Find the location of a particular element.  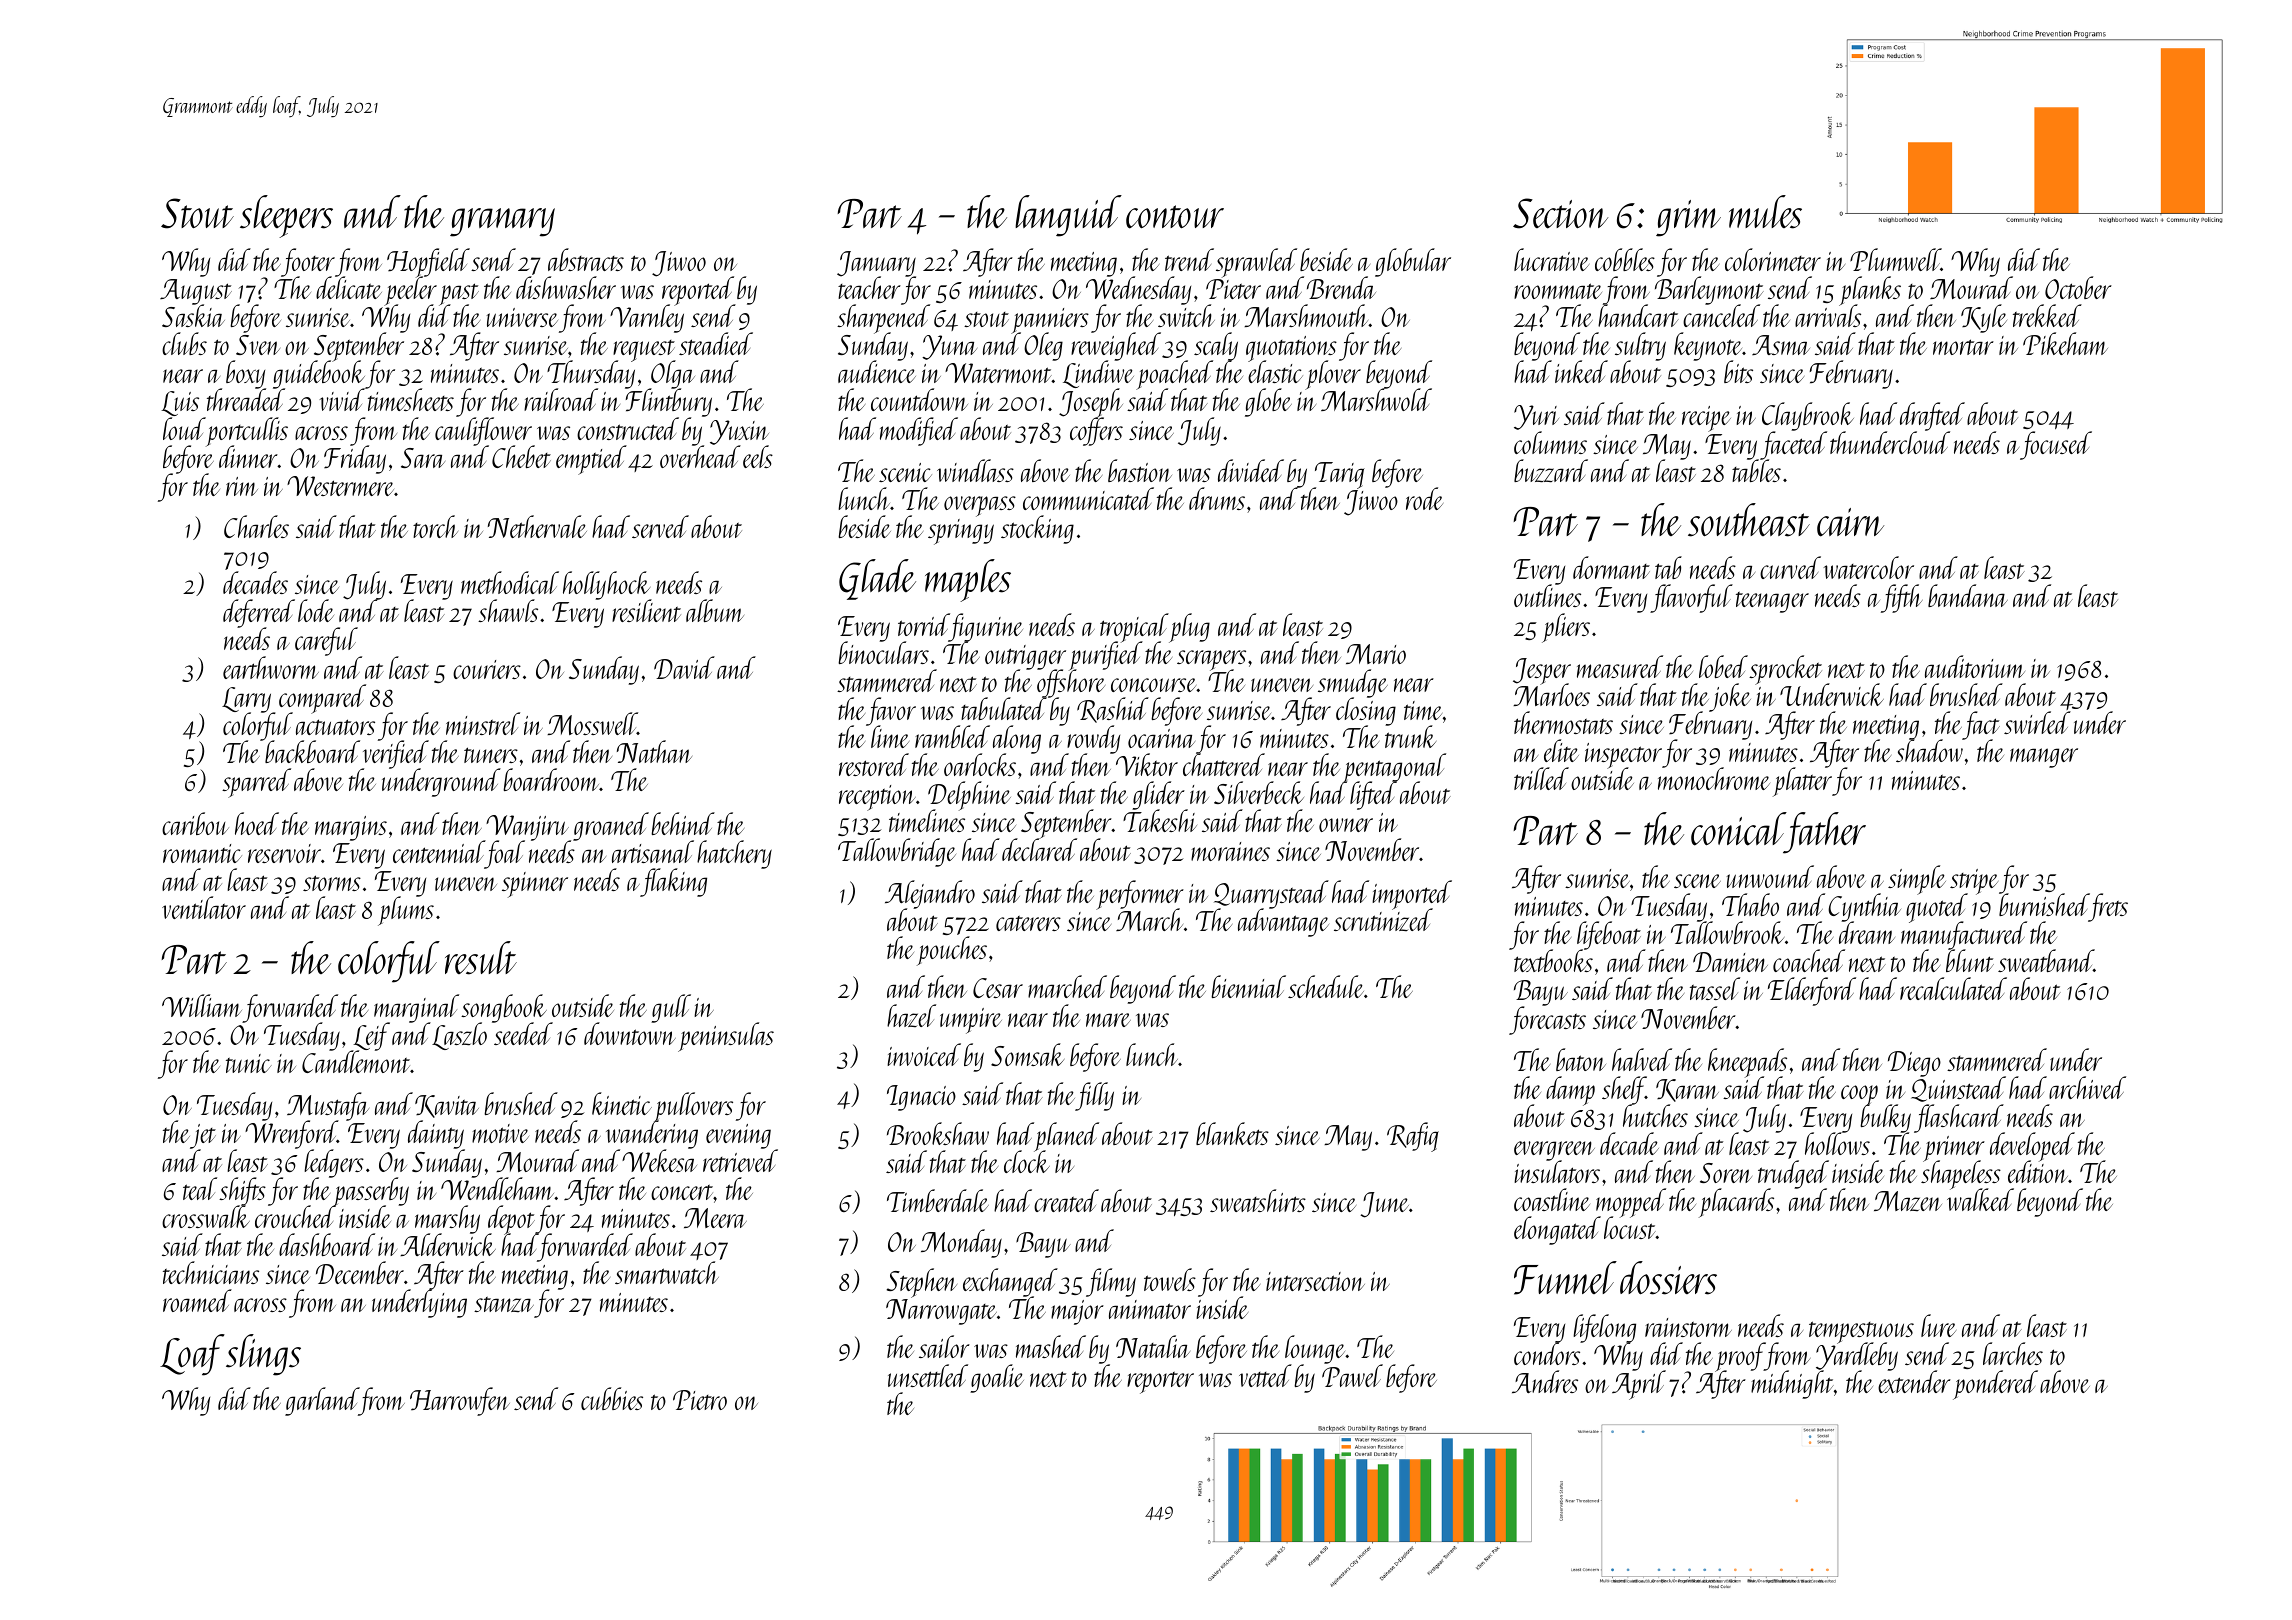

Quarrystead is located at coordinates (1271, 894).
